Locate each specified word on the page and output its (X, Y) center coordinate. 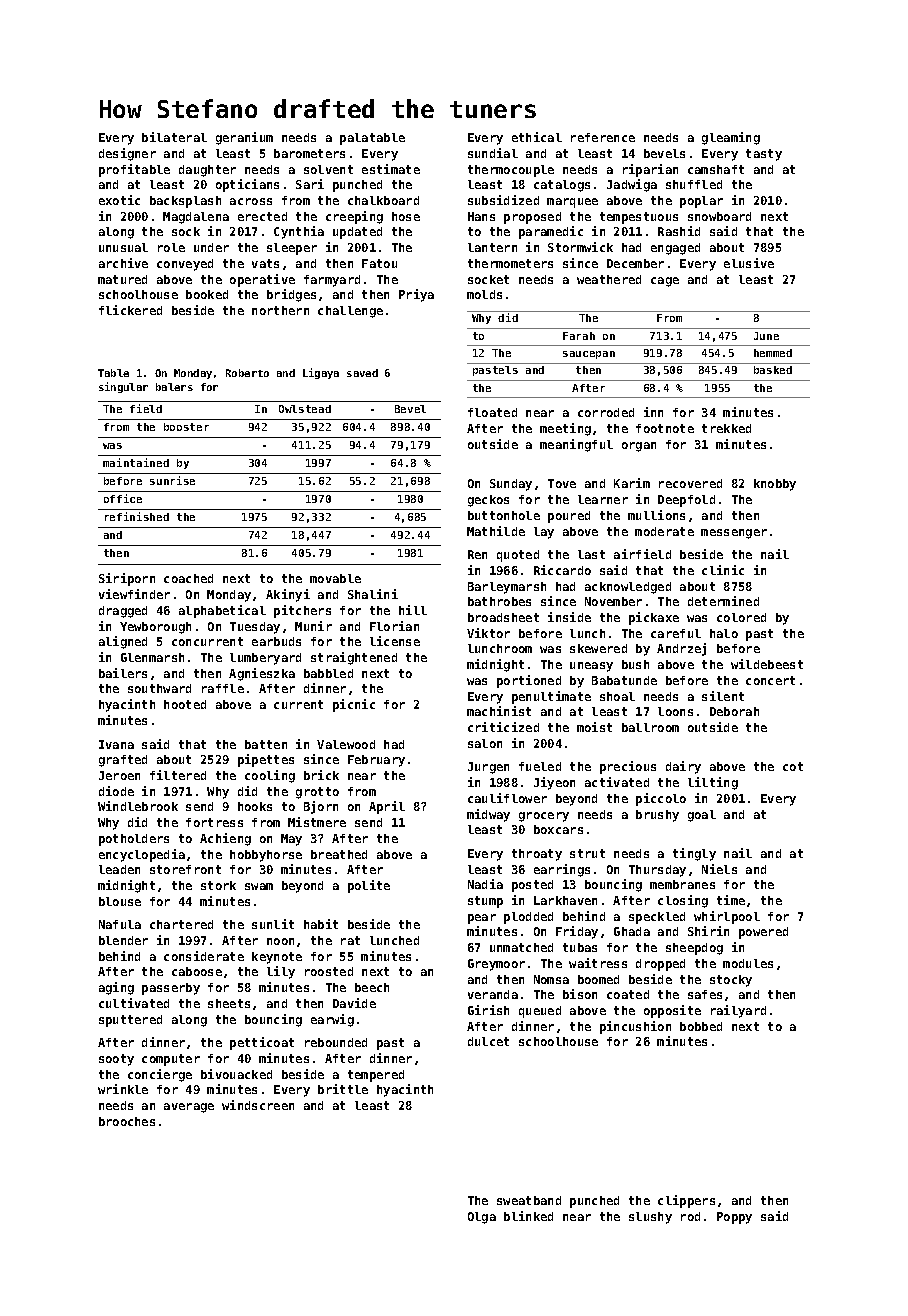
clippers (686, 1201)
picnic (354, 705)
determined (723, 601)
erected (262, 216)
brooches (127, 1121)
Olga (482, 1218)
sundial (493, 153)
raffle (223, 688)
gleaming (731, 138)
